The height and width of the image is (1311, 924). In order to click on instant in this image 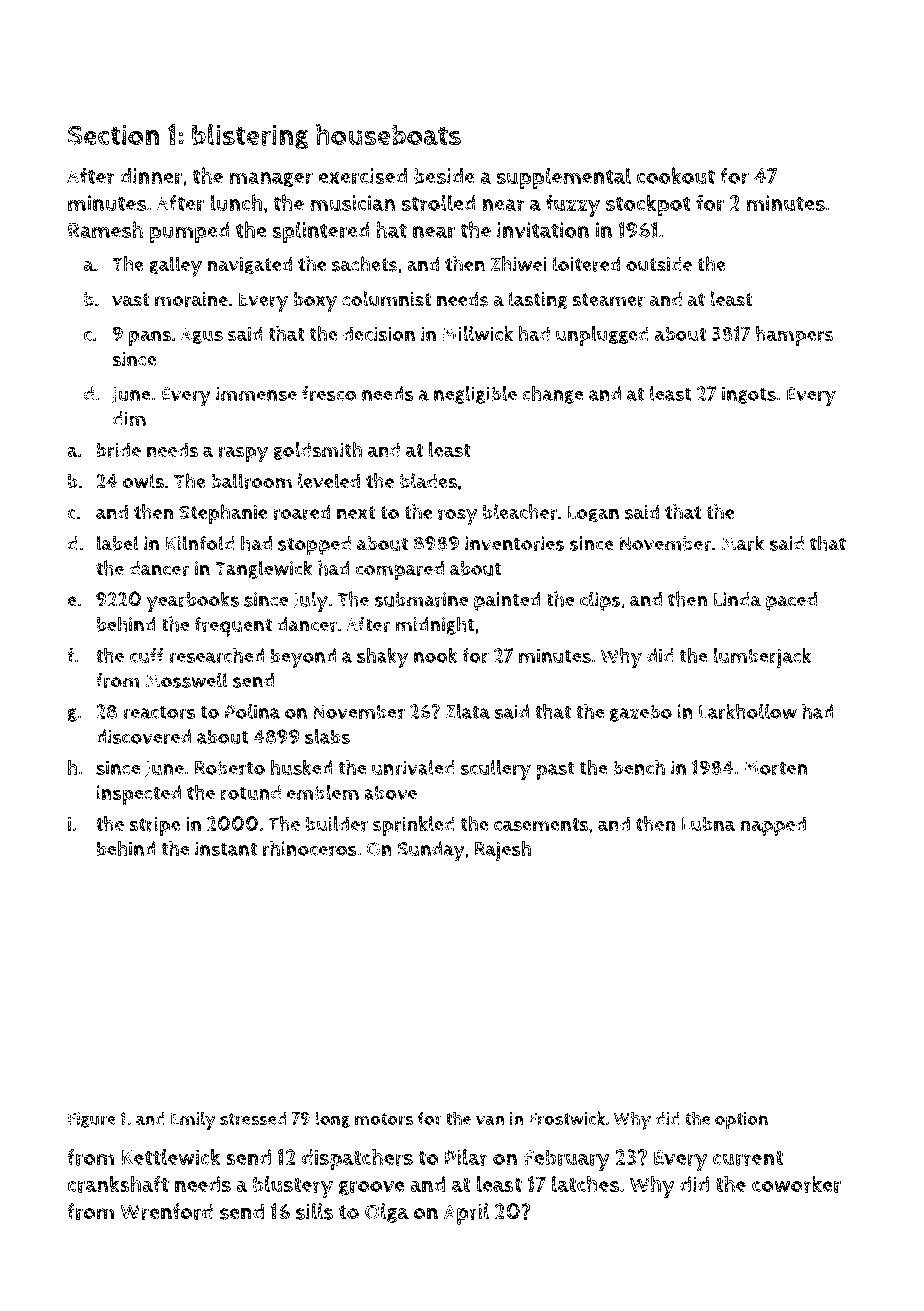, I will do `click(226, 848)`.
